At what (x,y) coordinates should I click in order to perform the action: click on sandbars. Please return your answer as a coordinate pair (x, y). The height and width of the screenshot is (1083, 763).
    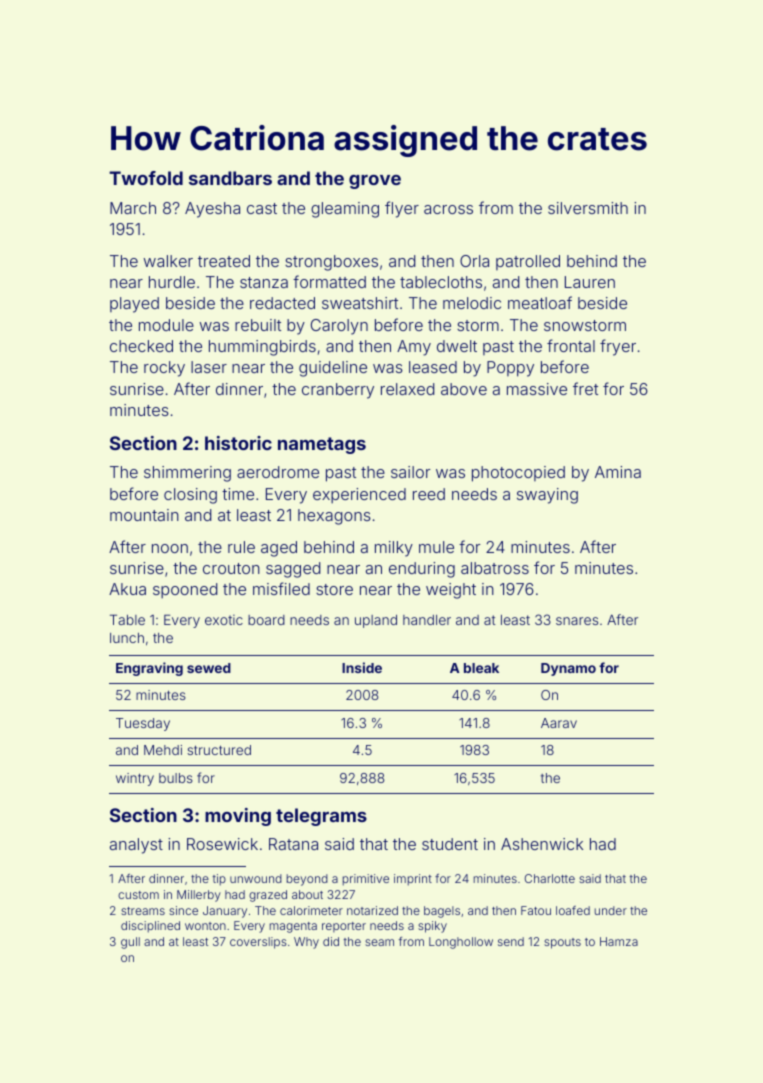
    Looking at the image, I should click on (230, 178).
